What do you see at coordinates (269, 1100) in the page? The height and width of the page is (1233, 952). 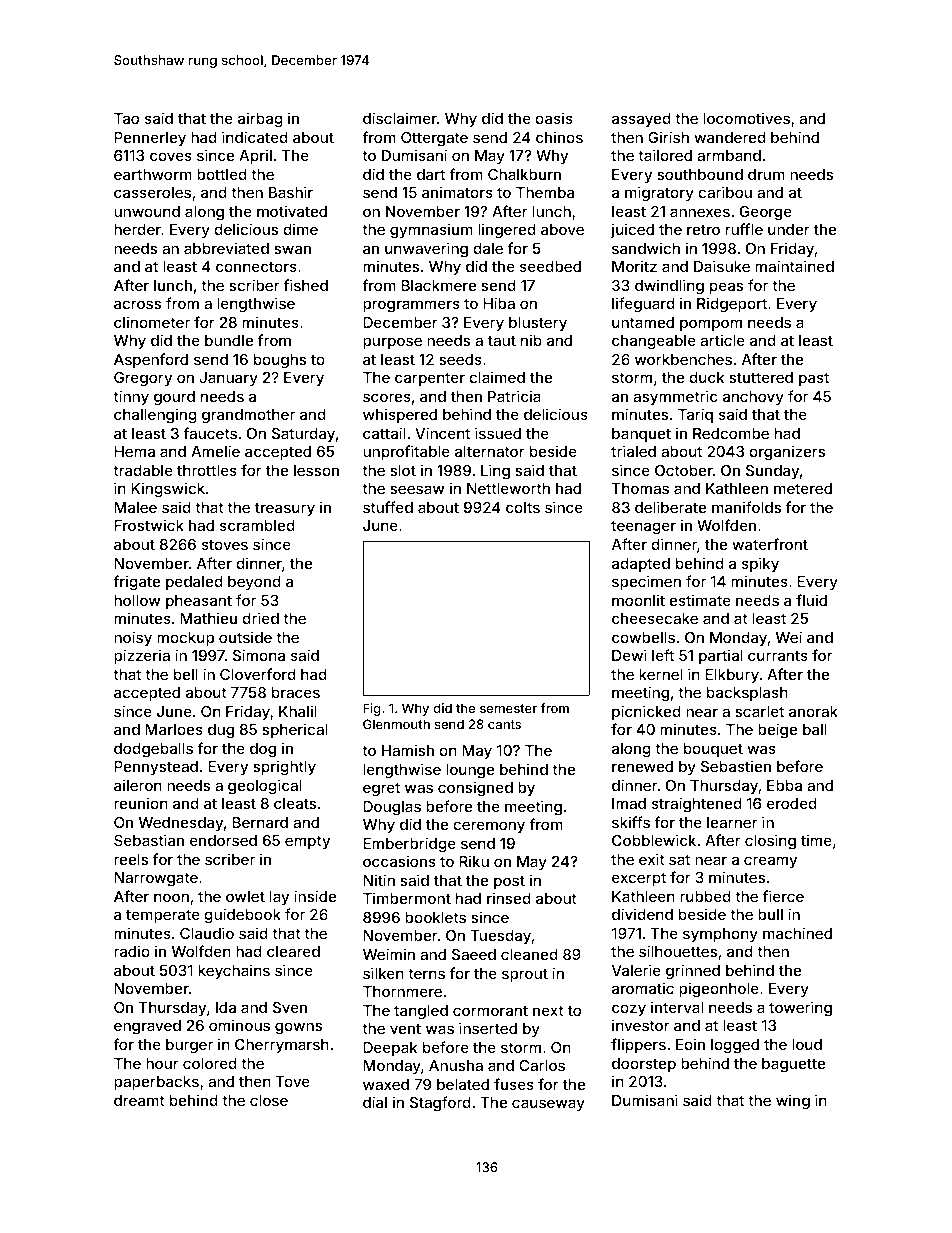 I see `close` at bounding box center [269, 1100].
